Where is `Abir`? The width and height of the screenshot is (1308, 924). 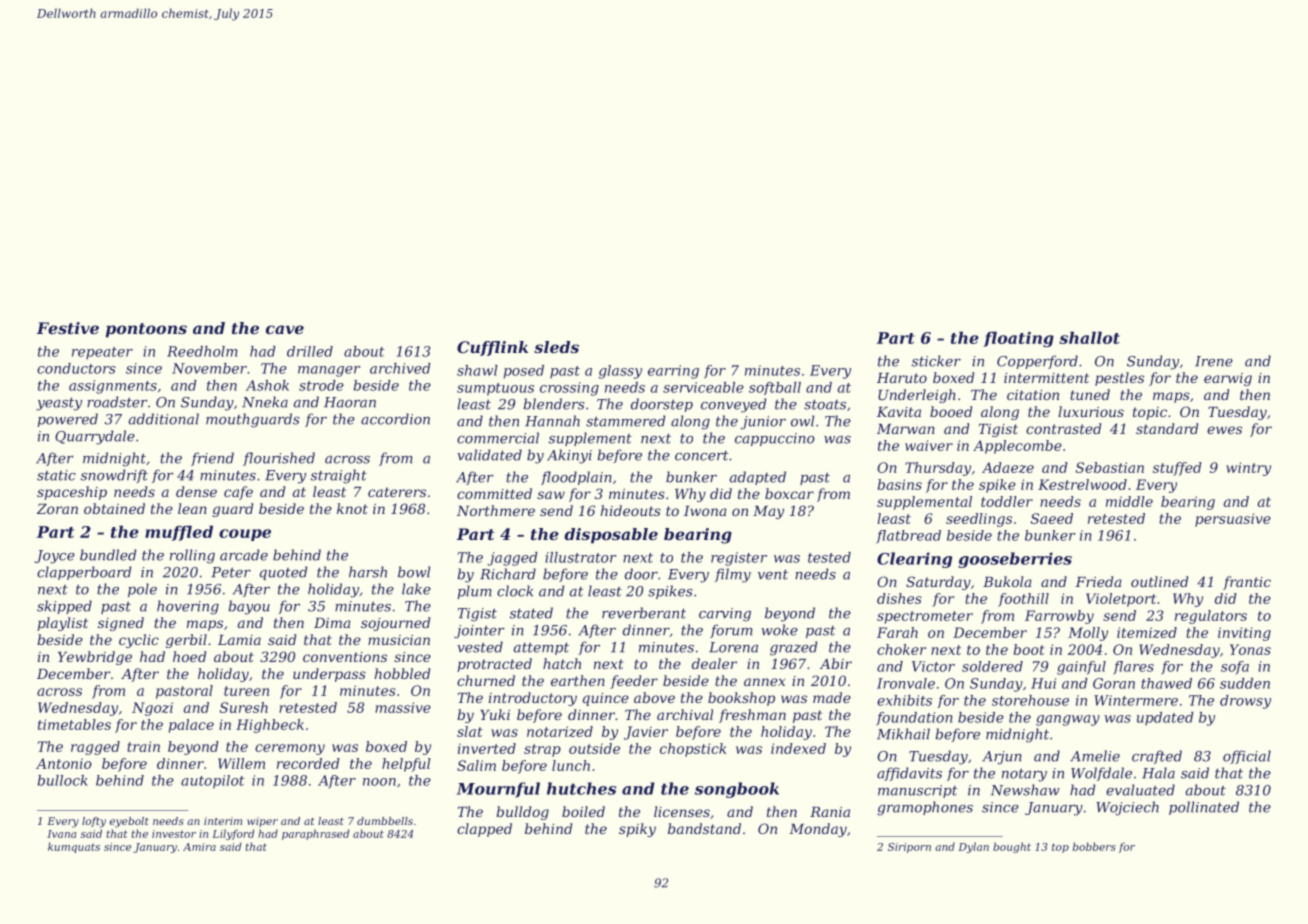 Abir is located at coordinates (836, 663).
